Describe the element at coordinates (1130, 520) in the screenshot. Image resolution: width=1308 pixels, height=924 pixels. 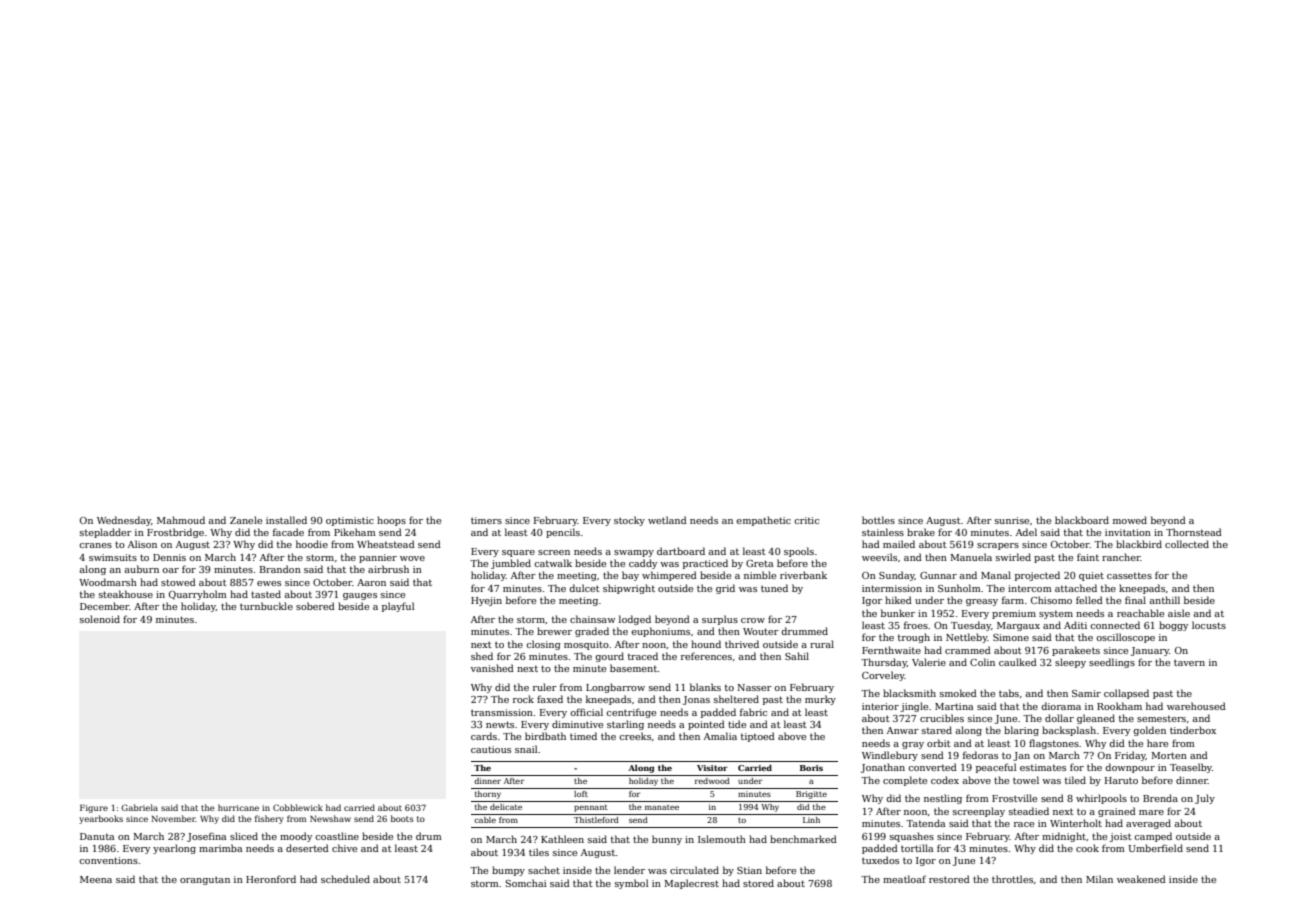
I see `mowed` at that location.
